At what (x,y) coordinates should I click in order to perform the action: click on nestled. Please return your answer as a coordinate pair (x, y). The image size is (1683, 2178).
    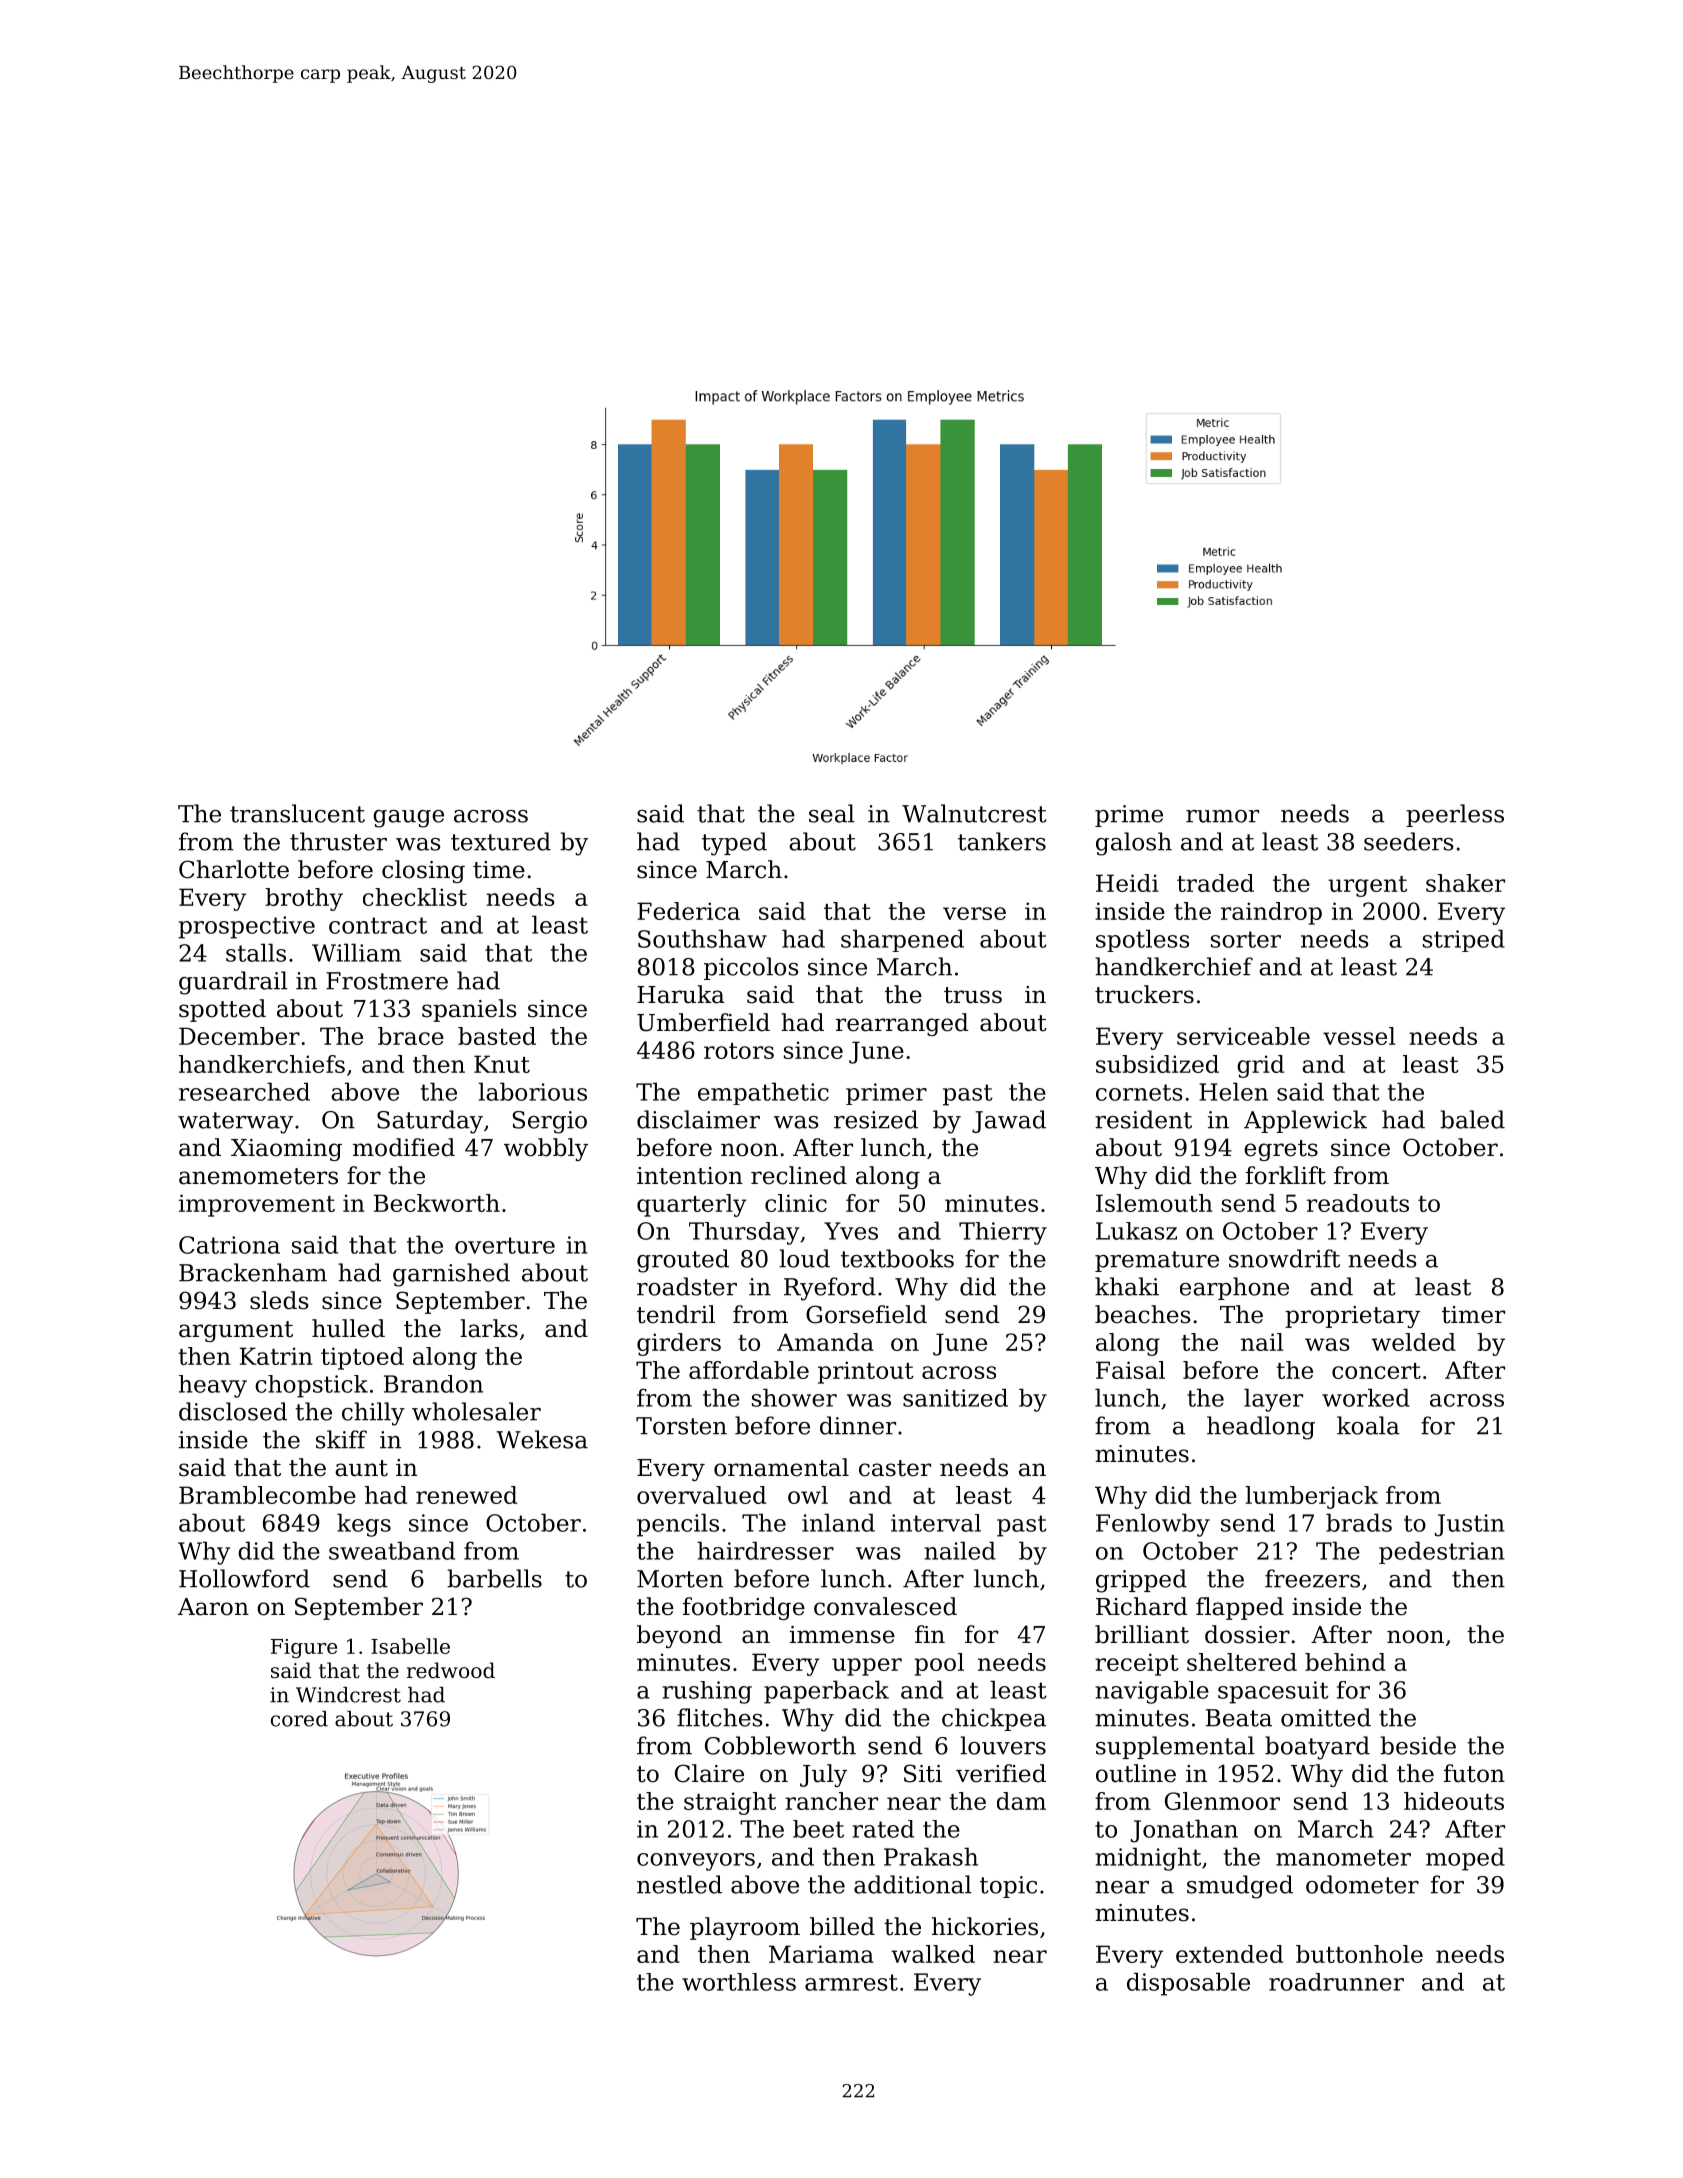
    Looking at the image, I should click on (679, 1884).
